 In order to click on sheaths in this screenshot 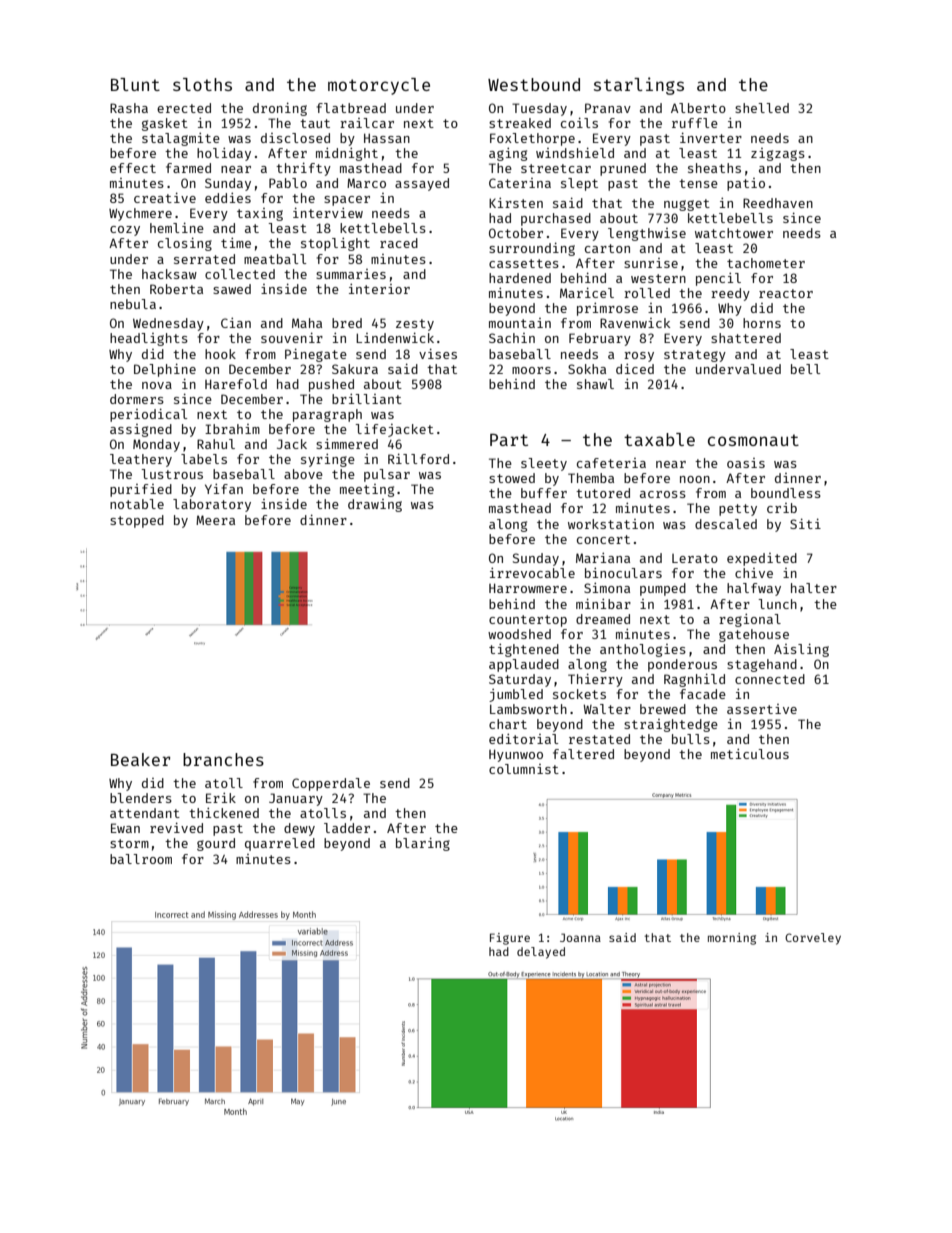, I will do `click(714, 168)`.
